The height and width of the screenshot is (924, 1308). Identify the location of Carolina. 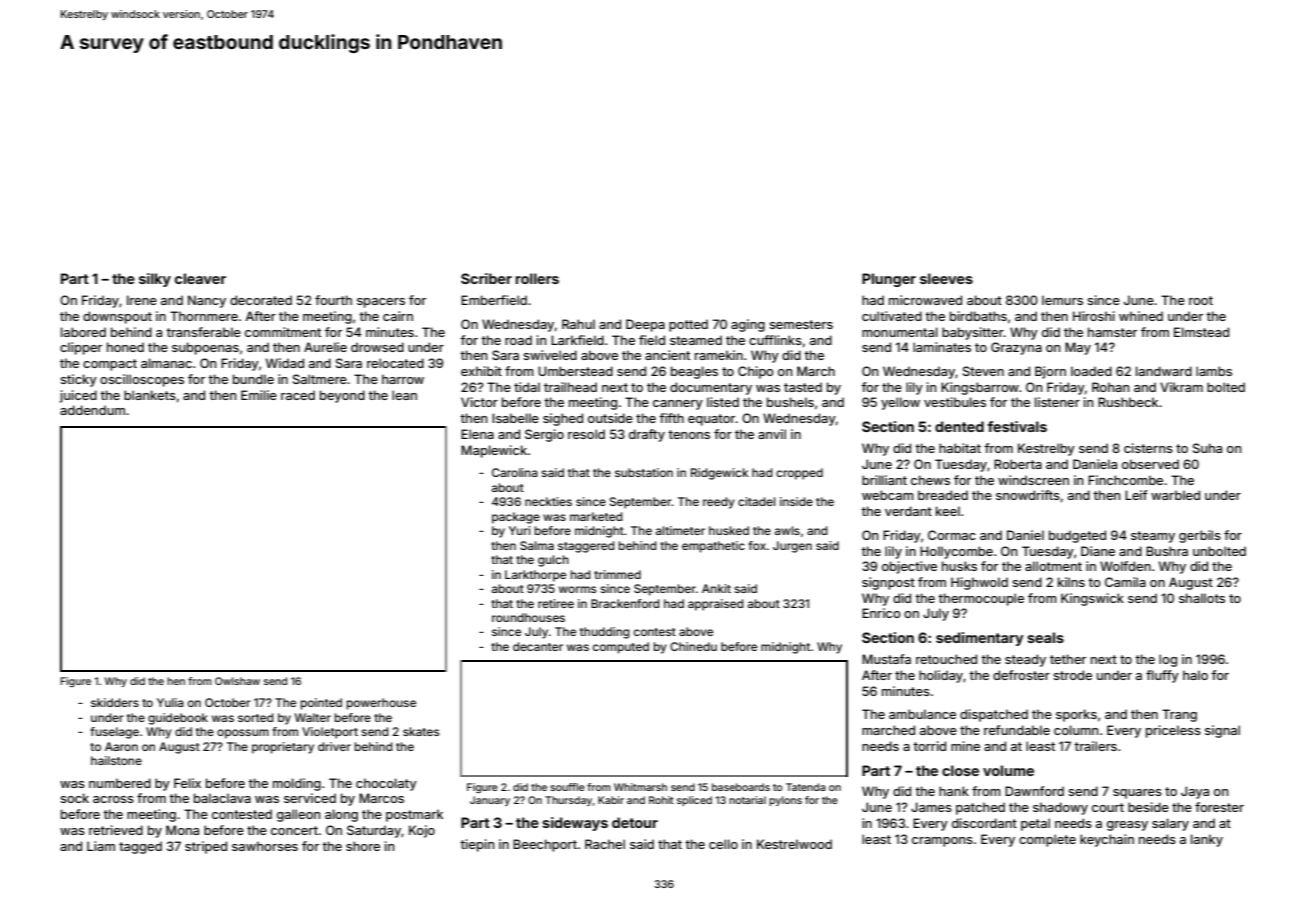
(515, 472).
